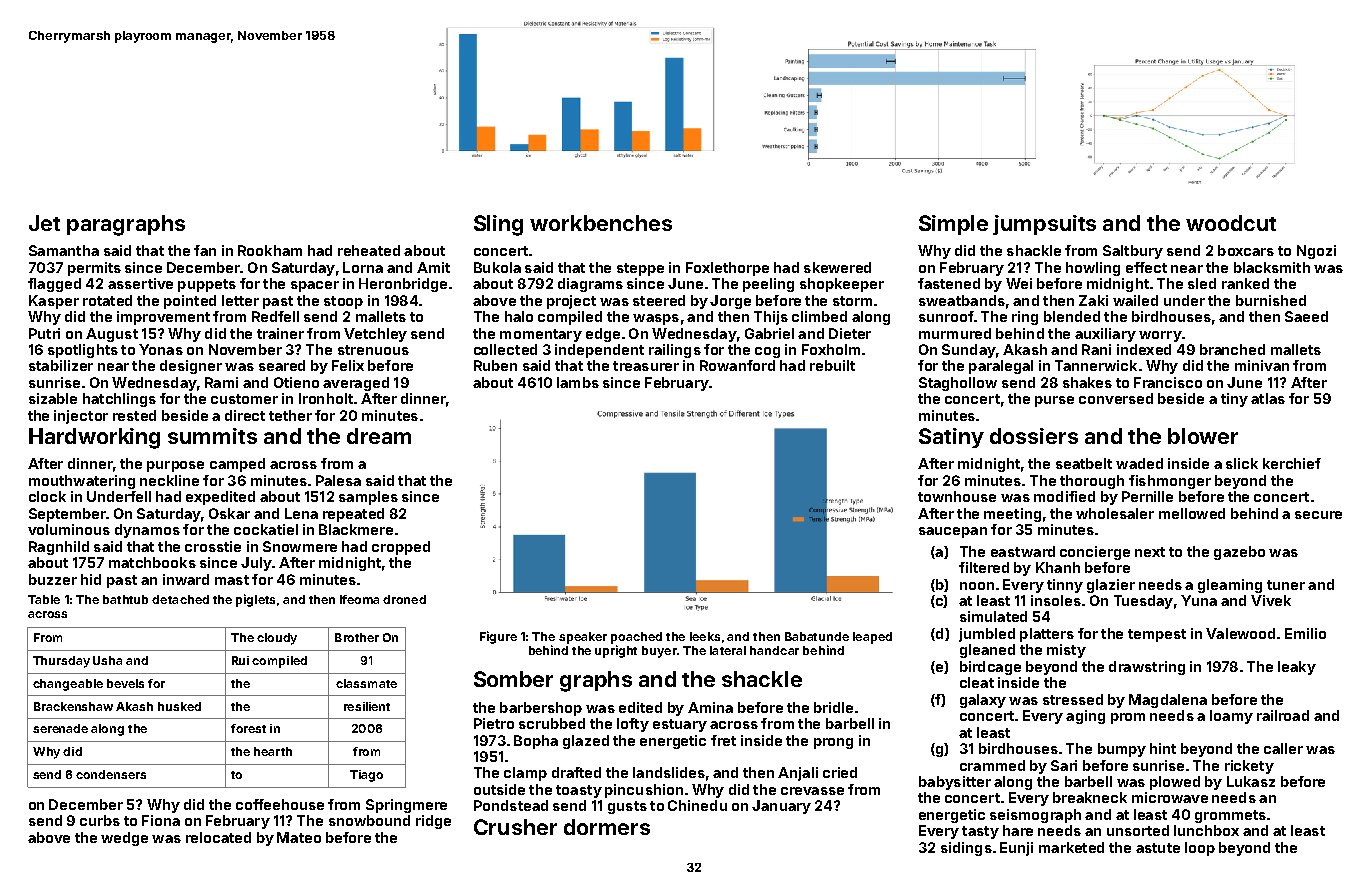  What do you see at coordinates (1084, 463) in the image?
I see `seatbelt` at bounding box center [1084, 463].
